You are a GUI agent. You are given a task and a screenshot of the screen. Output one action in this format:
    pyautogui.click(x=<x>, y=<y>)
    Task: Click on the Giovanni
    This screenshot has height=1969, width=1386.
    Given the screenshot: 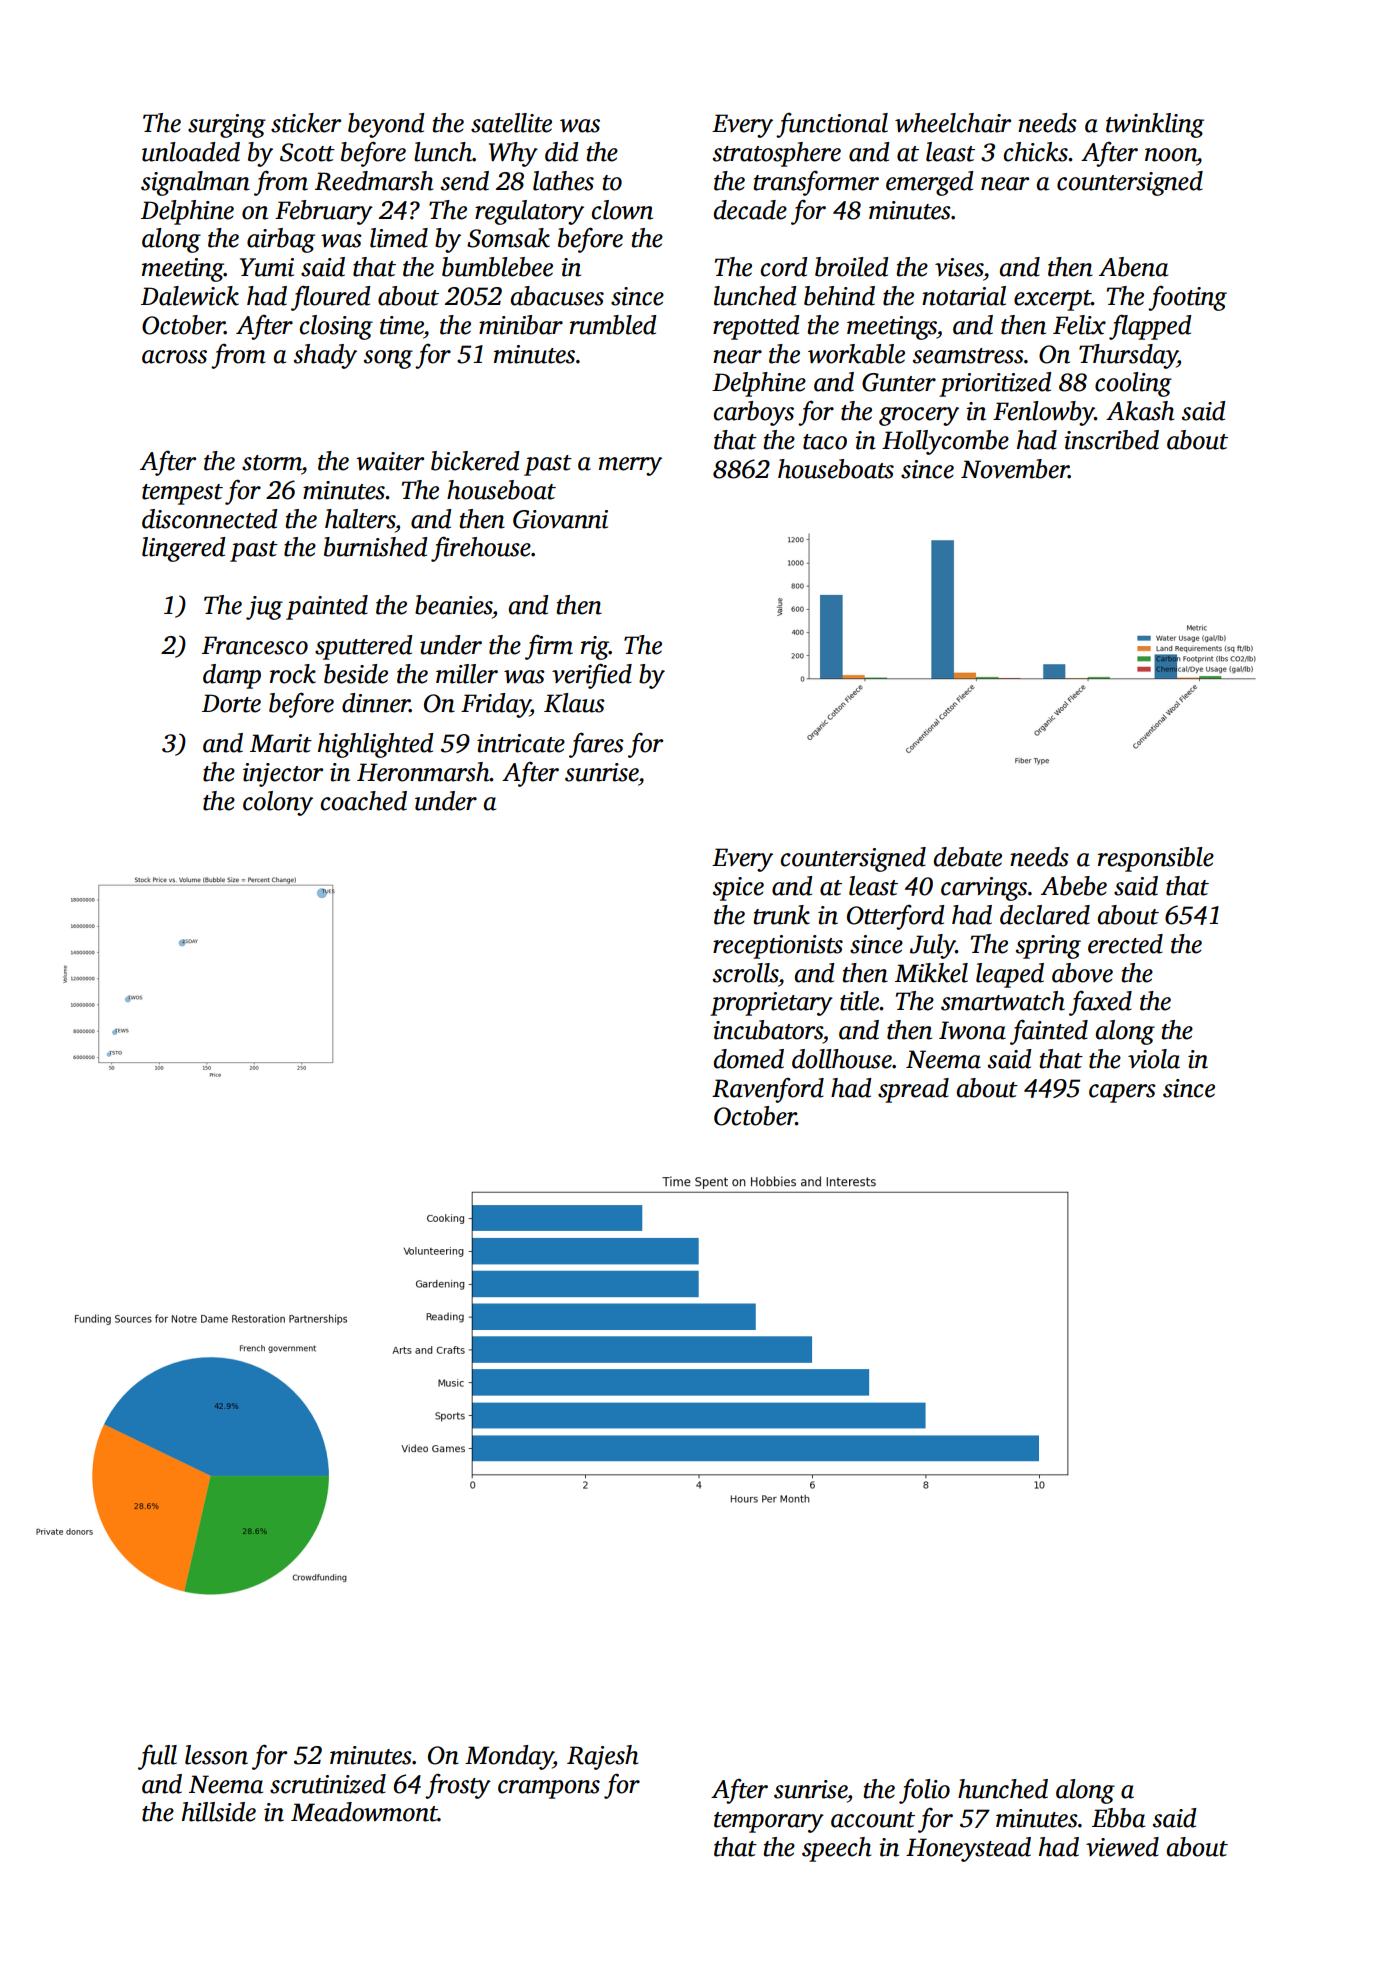 What is the action you would take?
    pyautogui.click(x=560, y=519)
